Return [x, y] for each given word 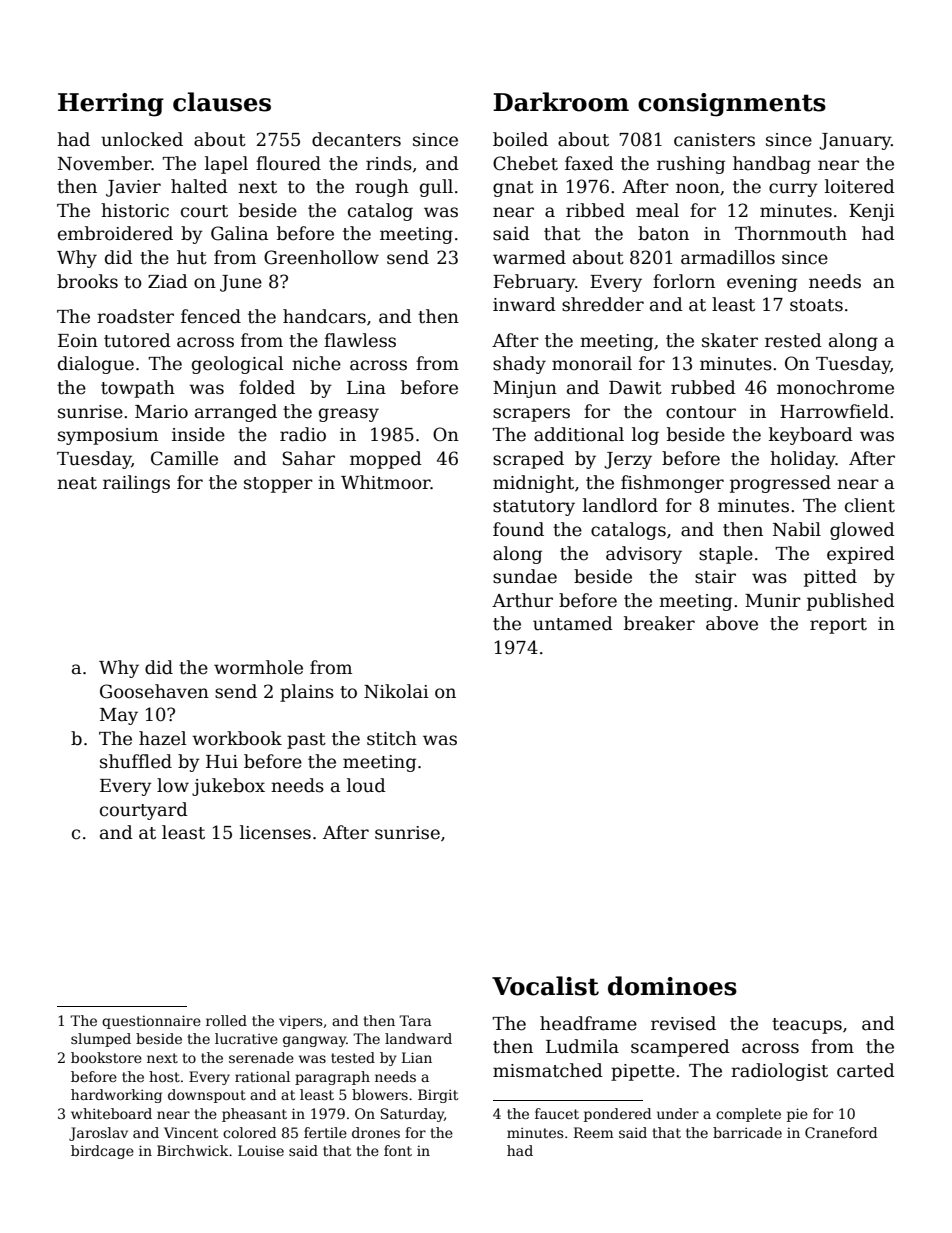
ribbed [595, 210]
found [518, 529]
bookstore [106, 1057]
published [851, 602]
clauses [222, 102]
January [855, 141]
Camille [184, 458]
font [398, 1150]
